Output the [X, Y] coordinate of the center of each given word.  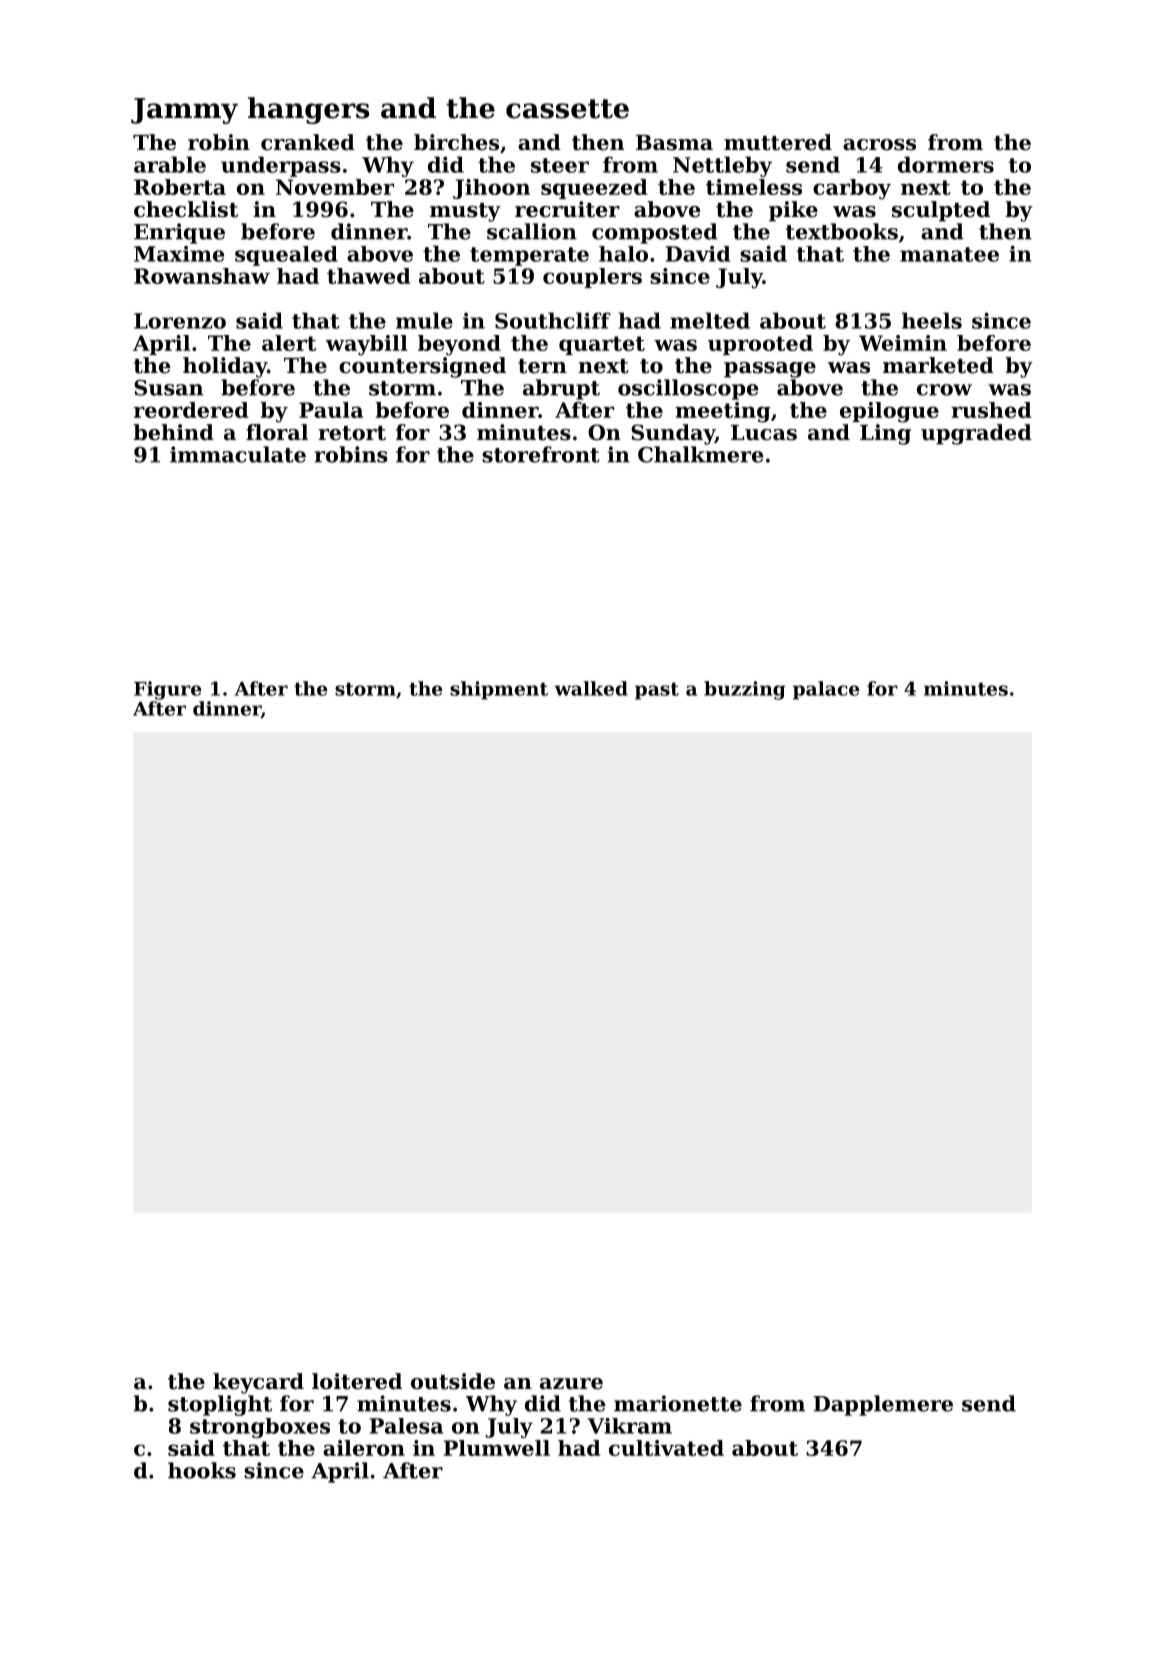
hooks [202, 1470]
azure [571, 1384]
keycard [258, 1383]
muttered [778, 142]
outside [453, 1381]
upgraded [976, 434]
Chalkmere [700, 454]
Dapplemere [883, 1405]
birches [456, 142]
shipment [499, 690]
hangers [308, 110]
